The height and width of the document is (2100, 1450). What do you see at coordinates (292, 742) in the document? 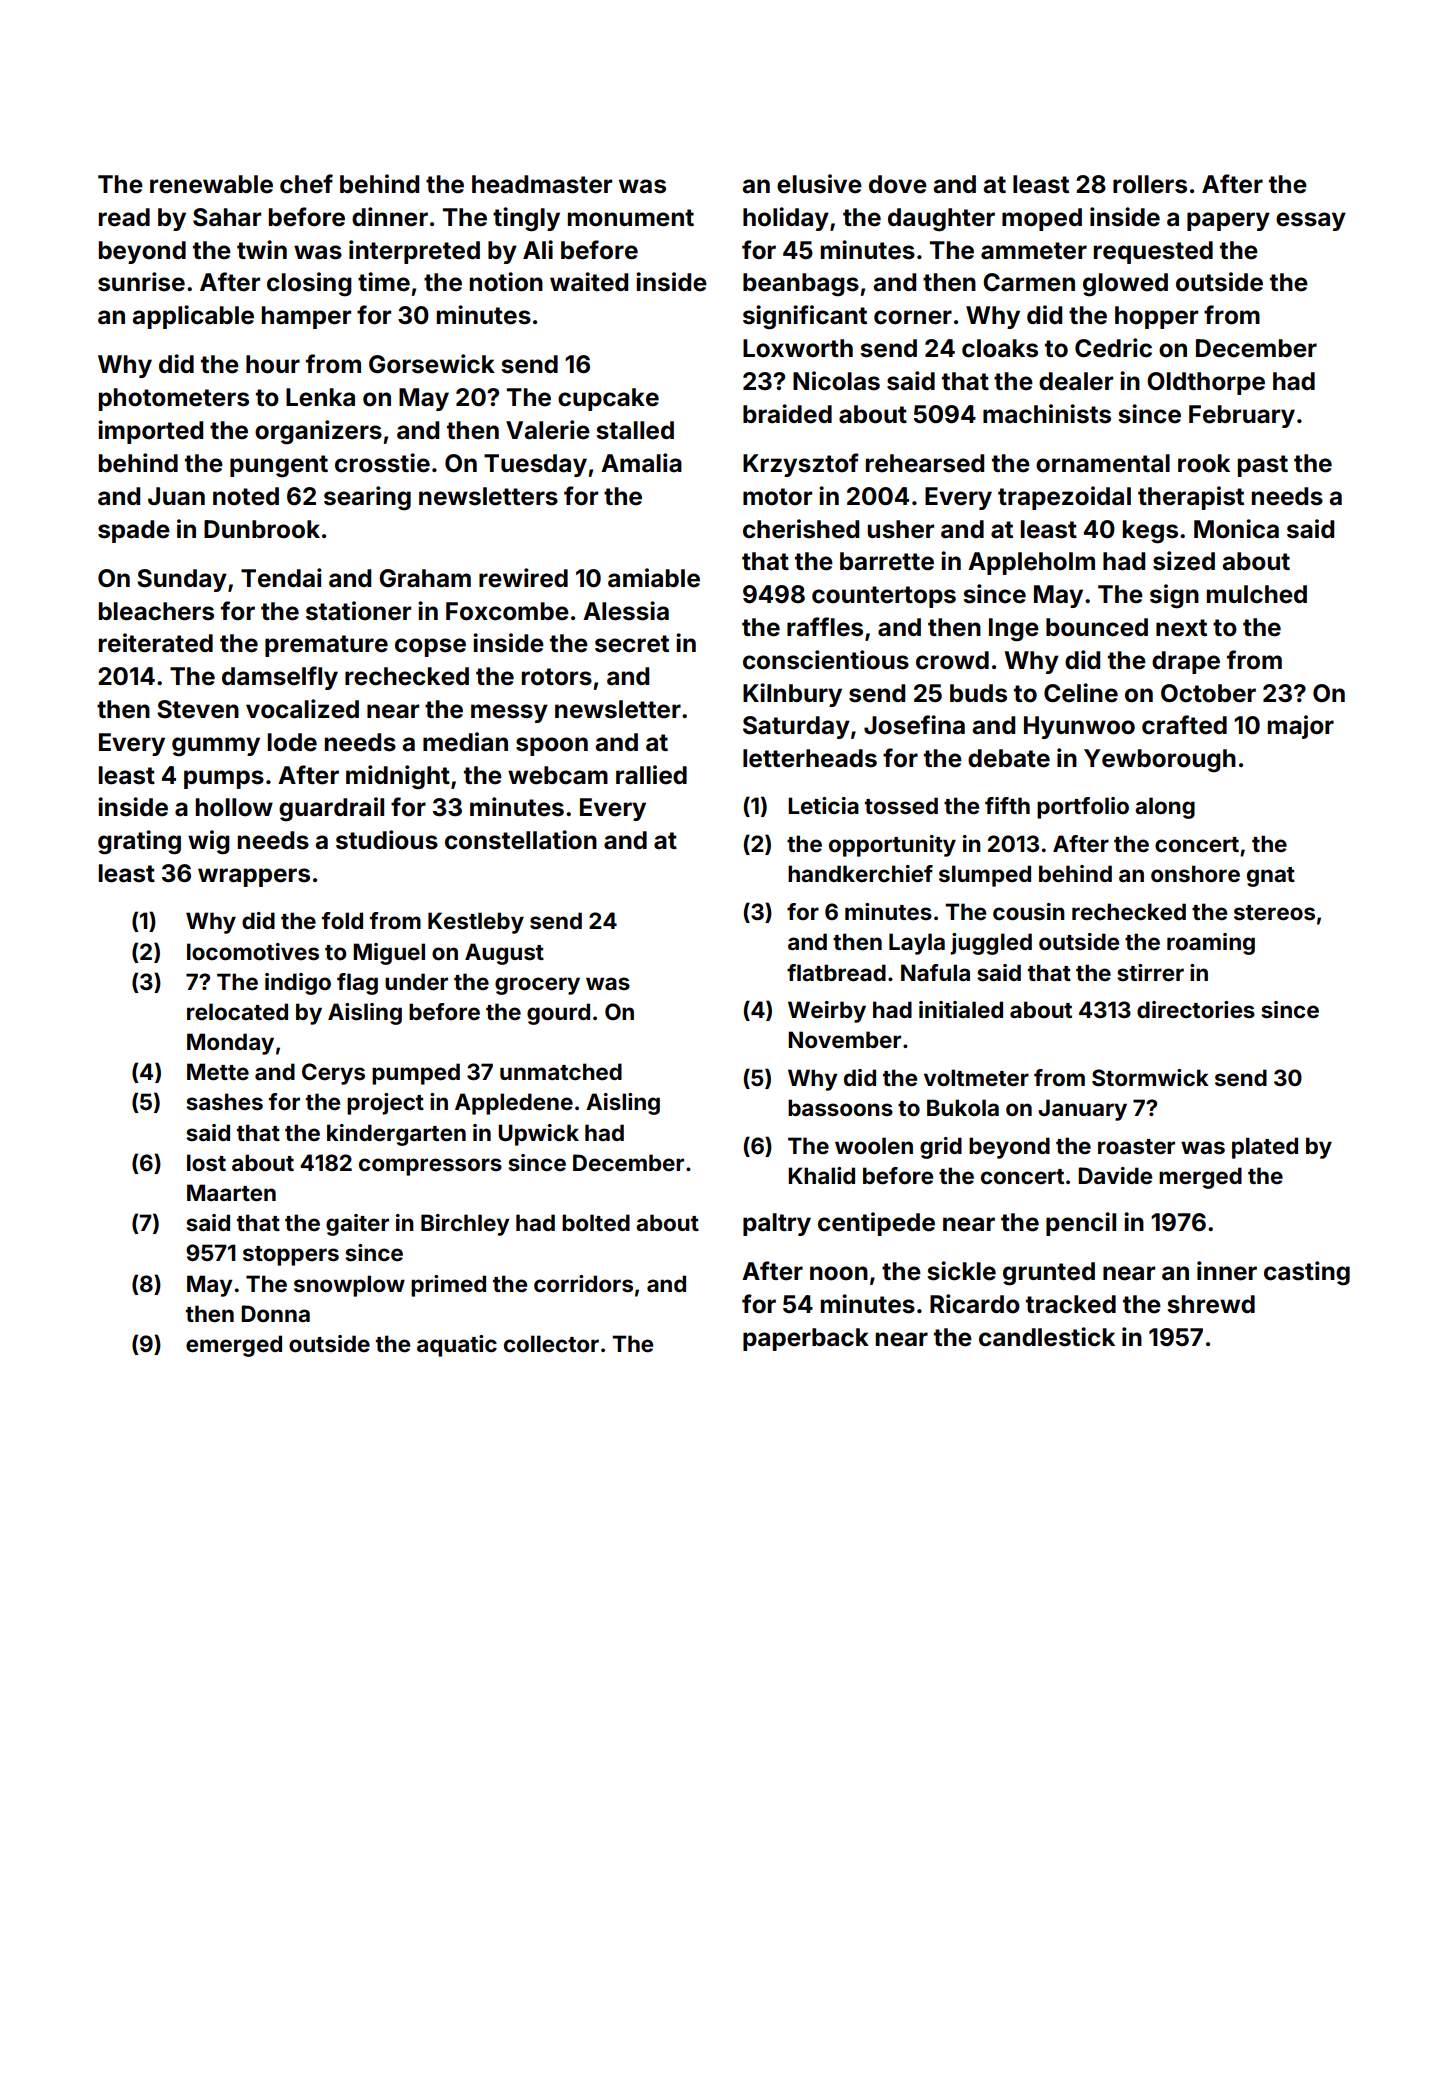
I see `lode` at bounding box center [292, 742].
